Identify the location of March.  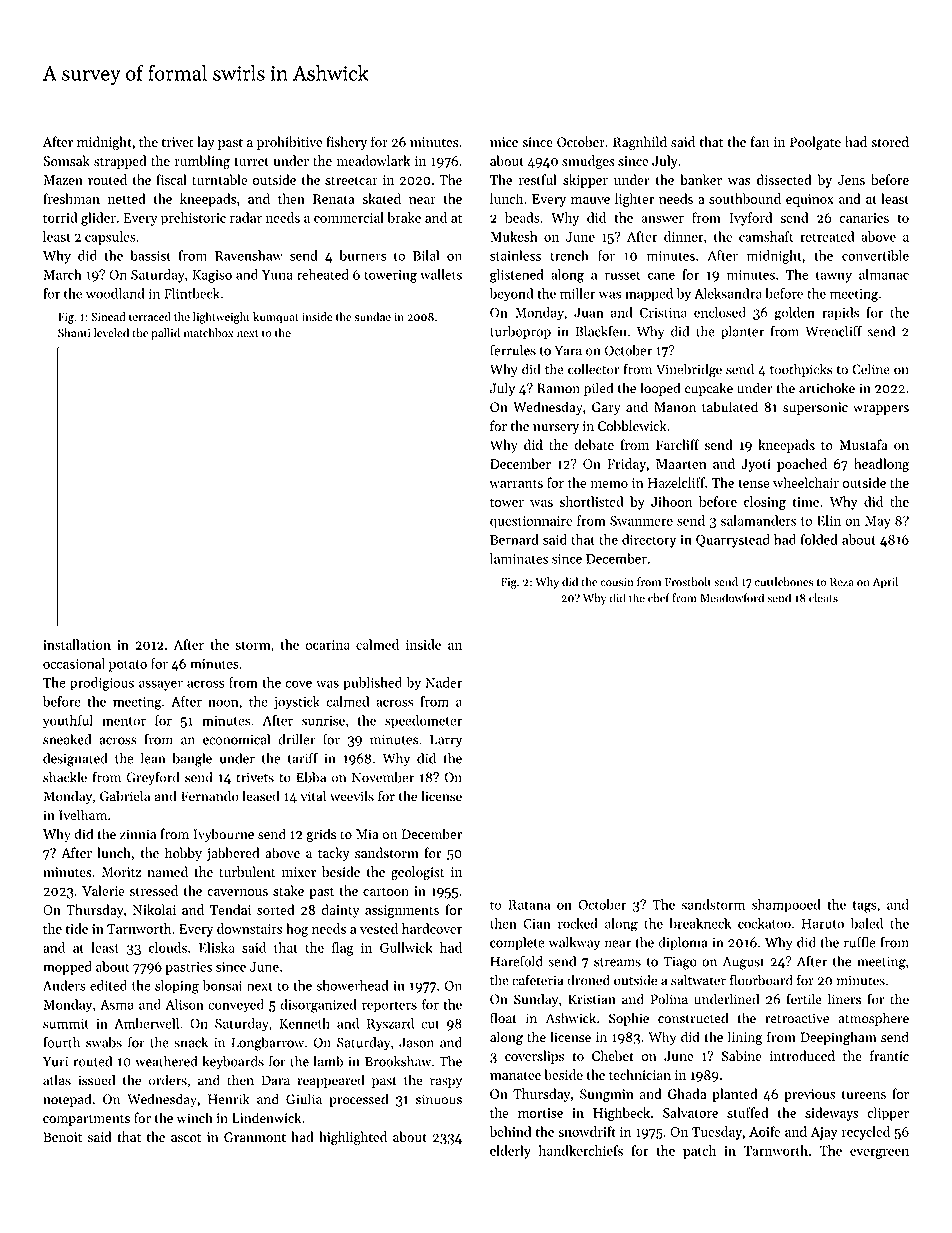
(62, 274).
